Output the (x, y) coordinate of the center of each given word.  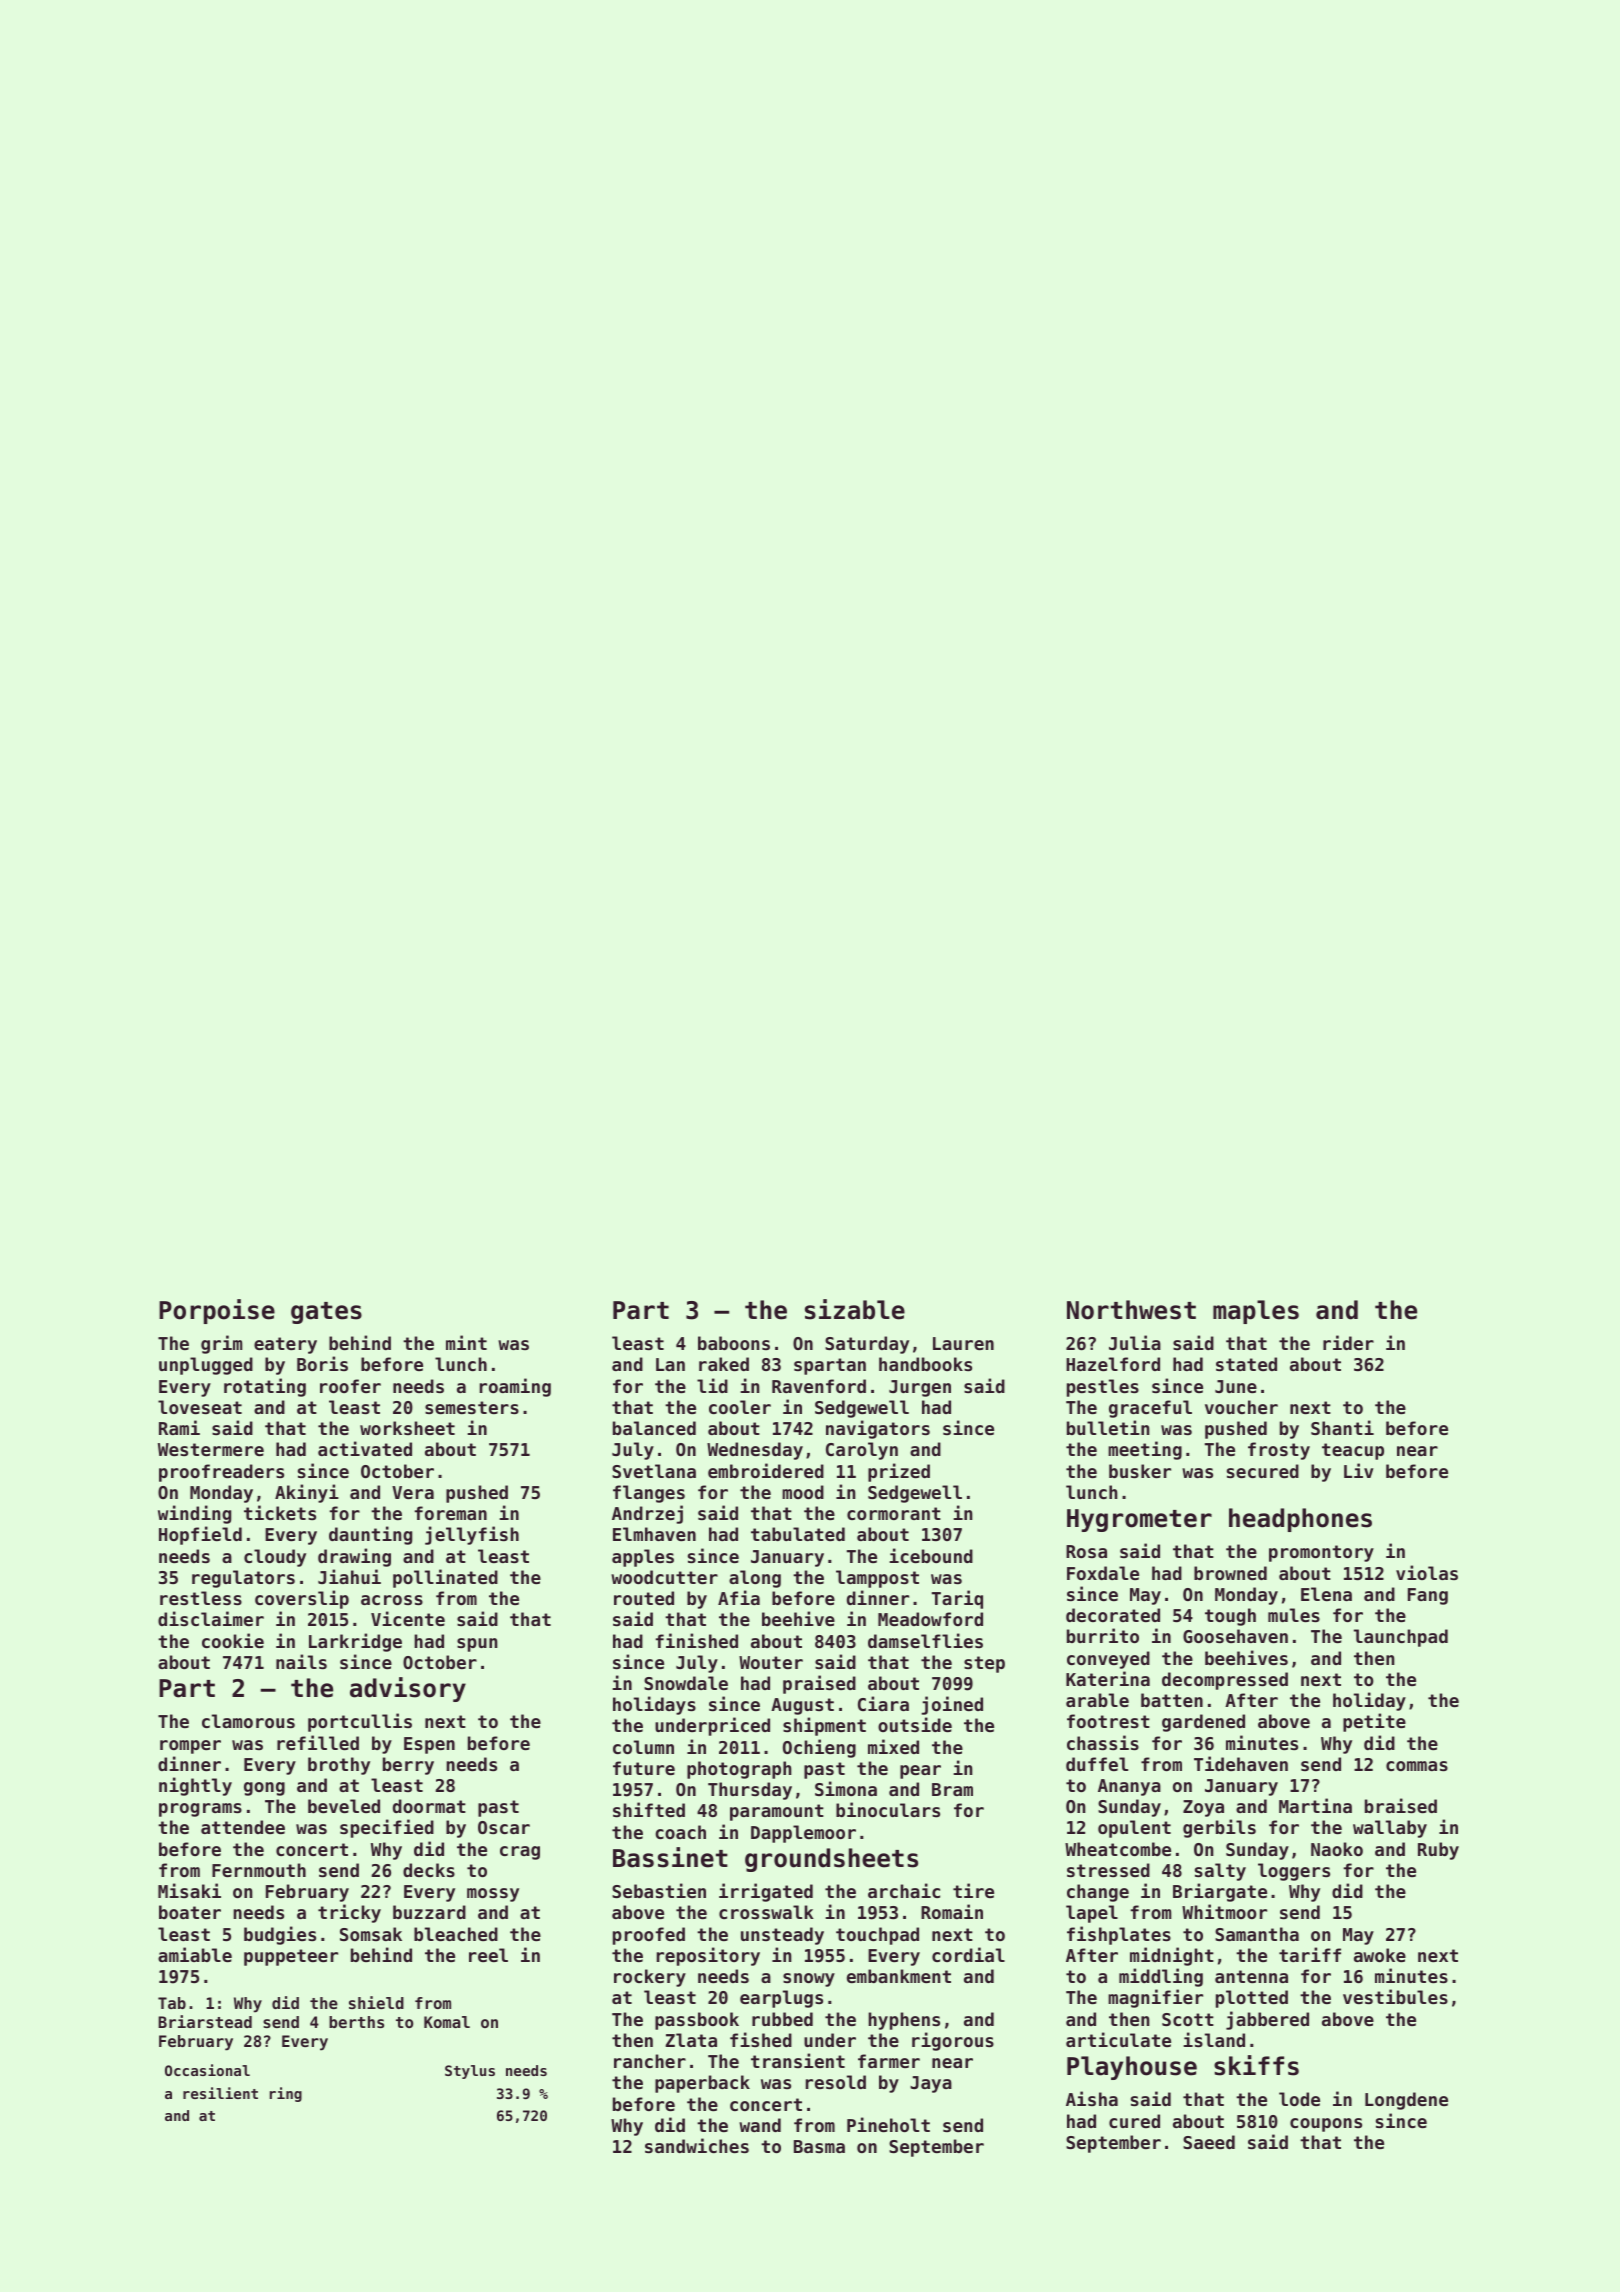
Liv (1358, 1470)
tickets (280, 1512)
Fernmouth (259, 1870)
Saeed (1209, 2142)
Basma (819, 2146)
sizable (855, 1309)
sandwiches (697, 2145)
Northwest (1131, 1310)
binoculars (888, 1809)
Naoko (1337, 1849)
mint (466, 1342)
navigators (878, 1429)
